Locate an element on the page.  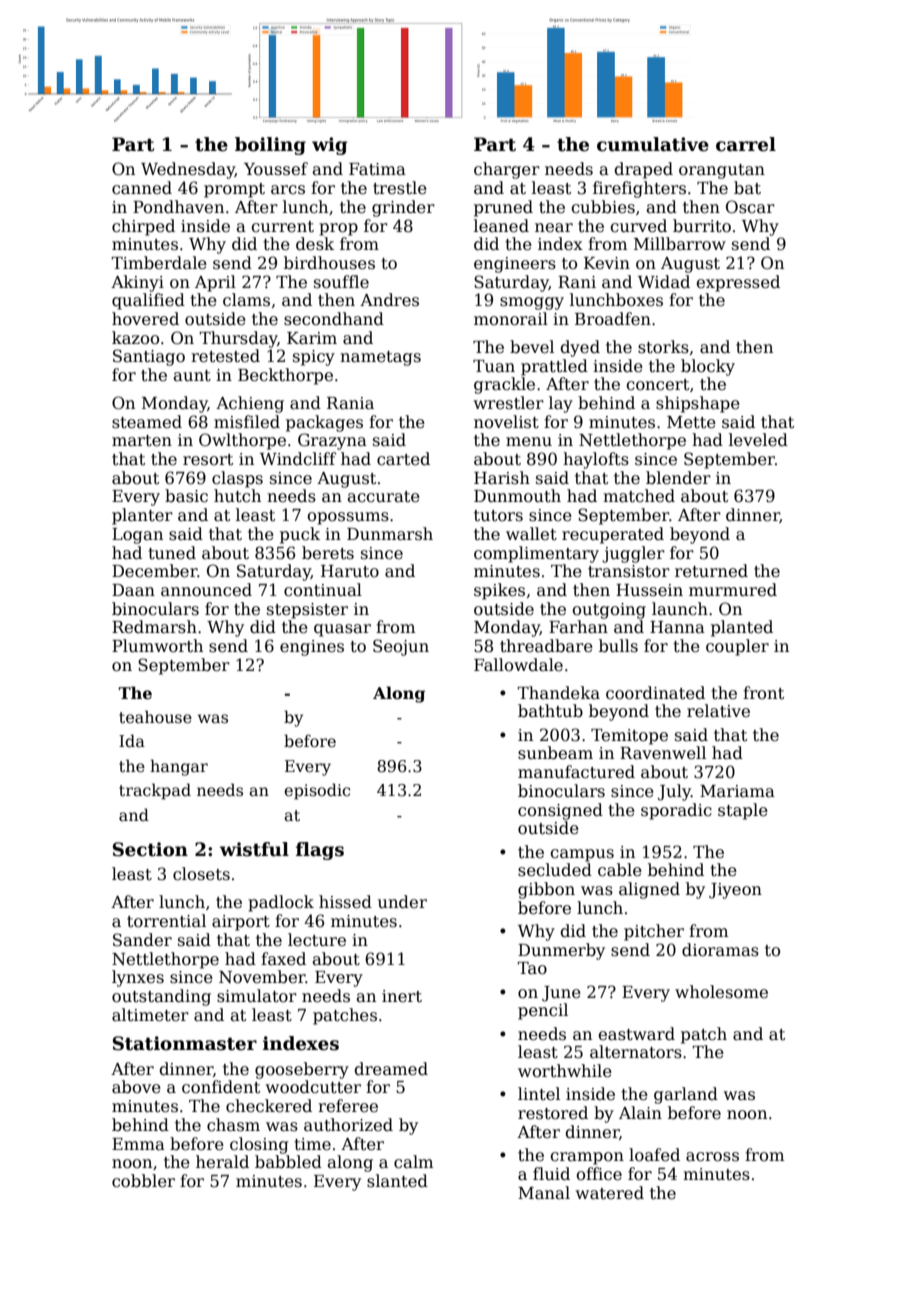
chasm is located at coordinates (233, 1125).
